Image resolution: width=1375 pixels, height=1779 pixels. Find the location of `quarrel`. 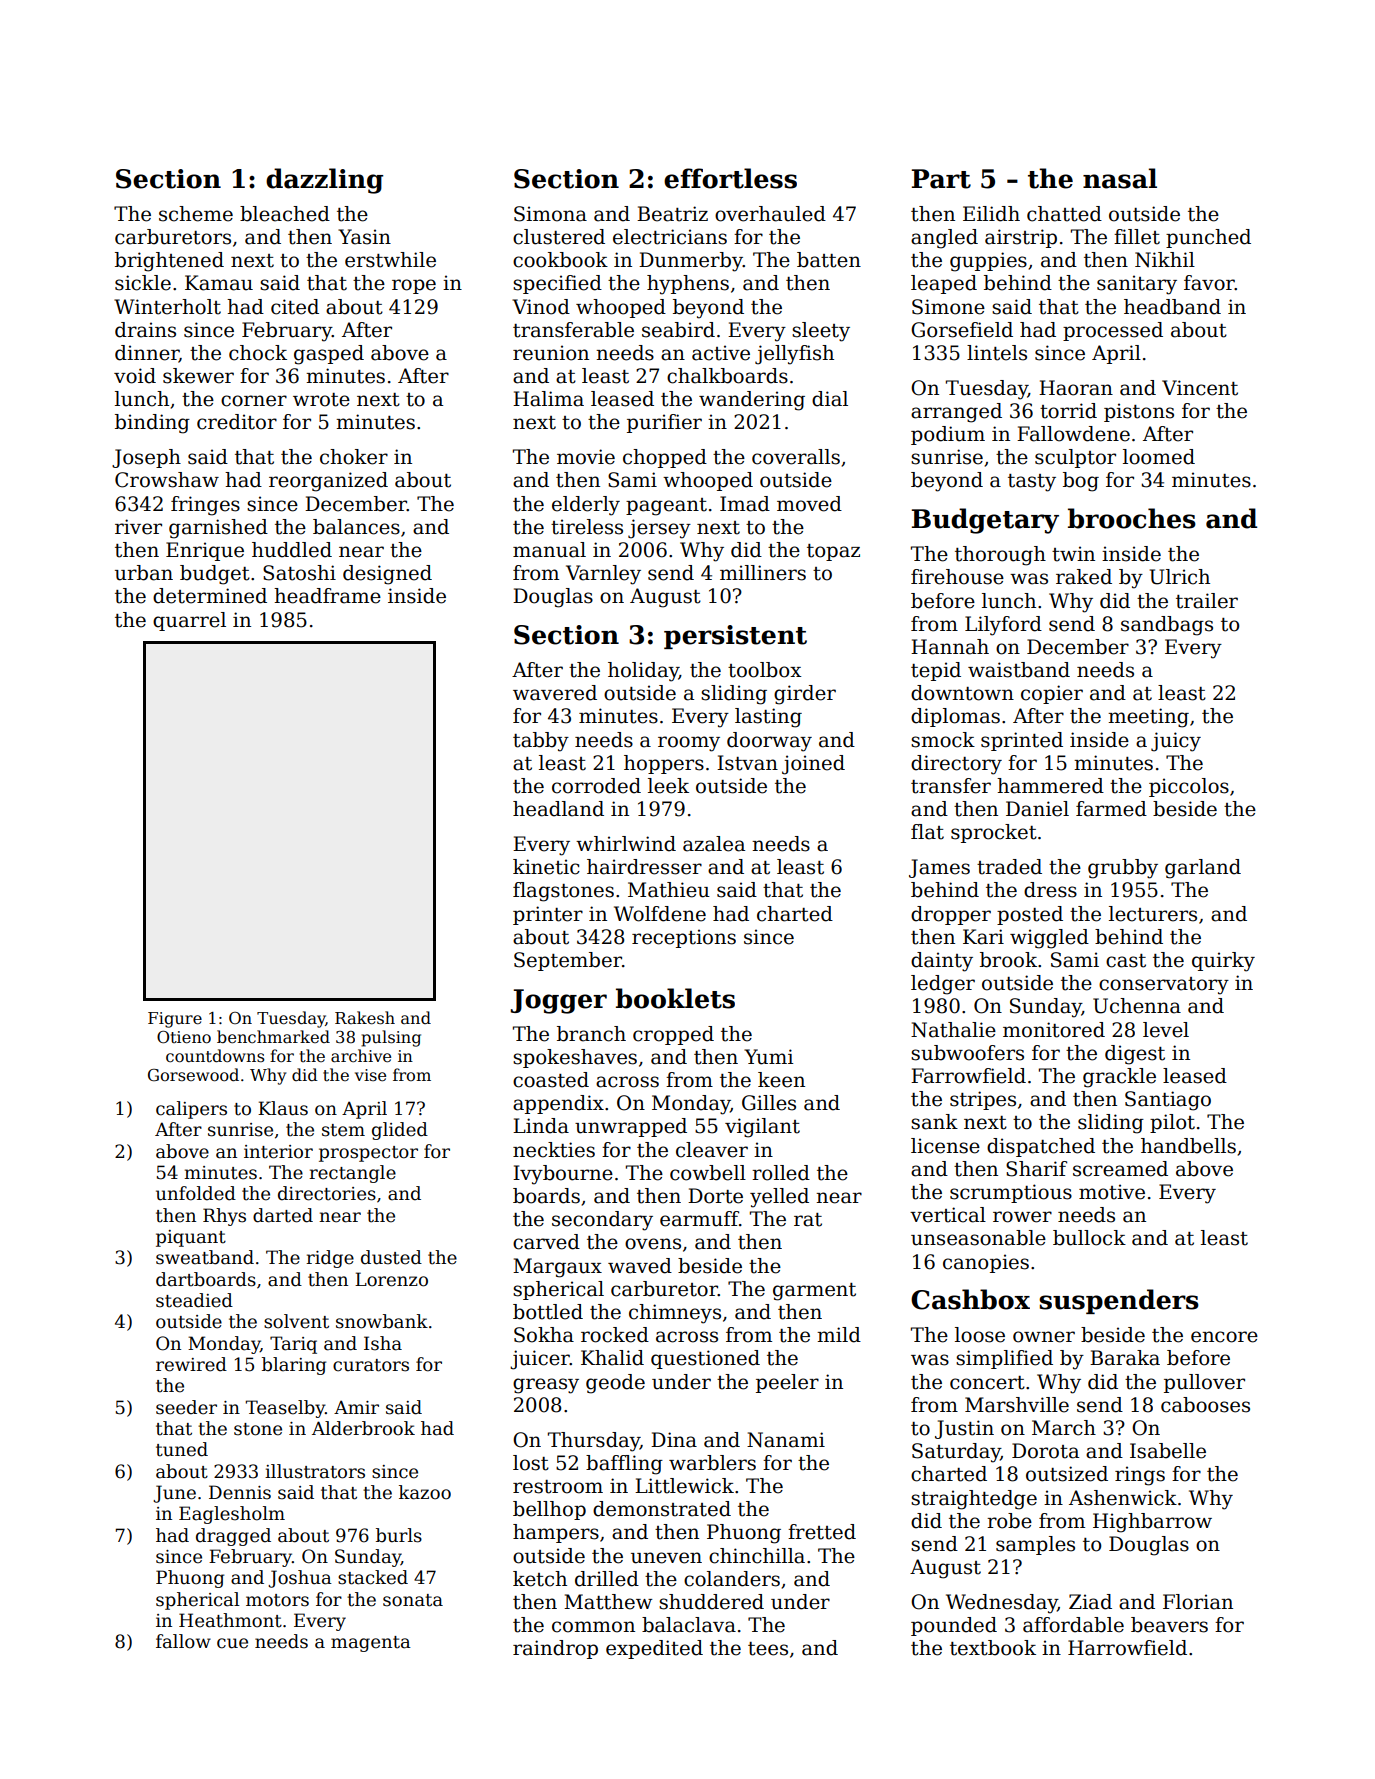

quarrel is located at coordinates (189, 621).
